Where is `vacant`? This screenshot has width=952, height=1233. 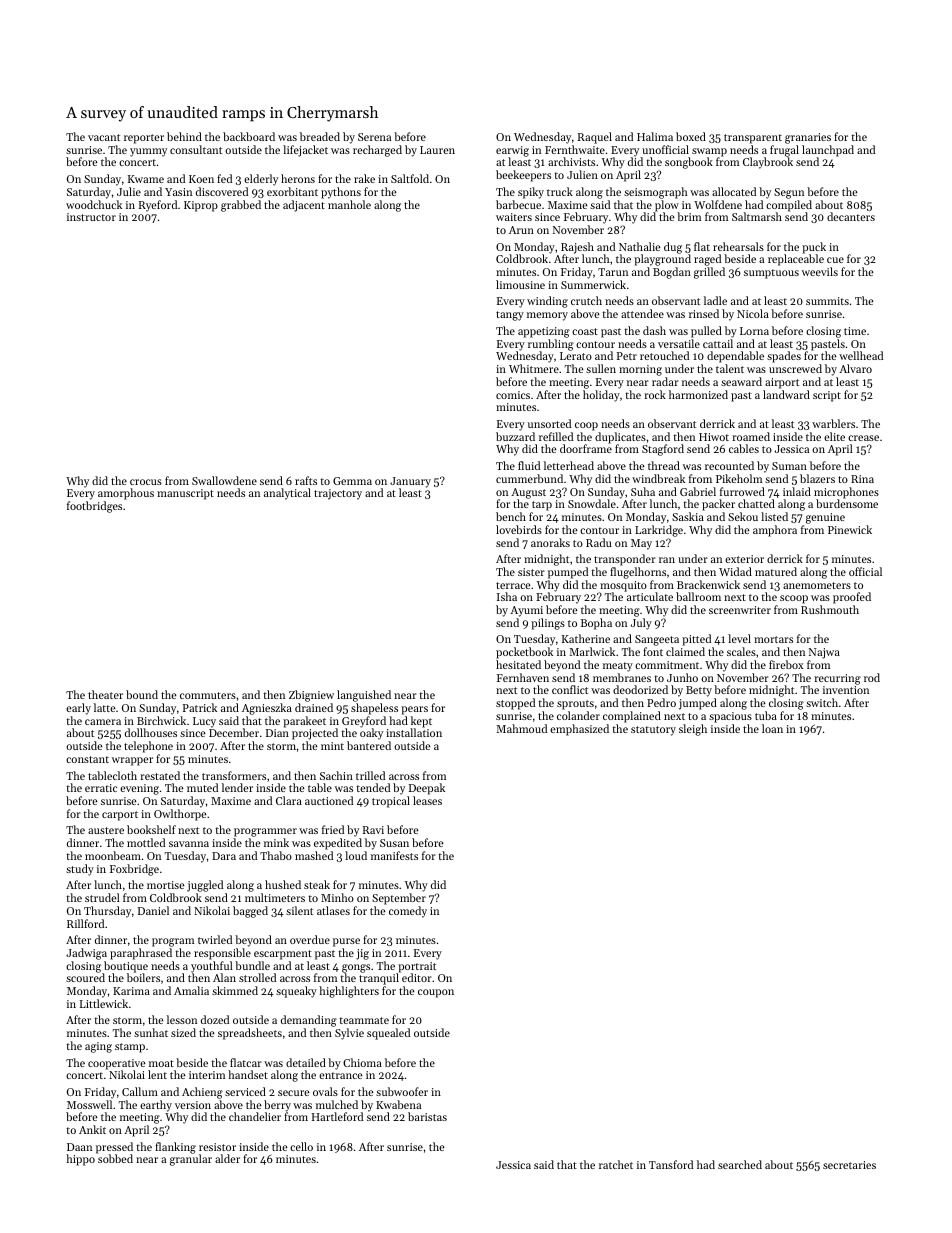
vacant is located at coordinates (104, 137).
